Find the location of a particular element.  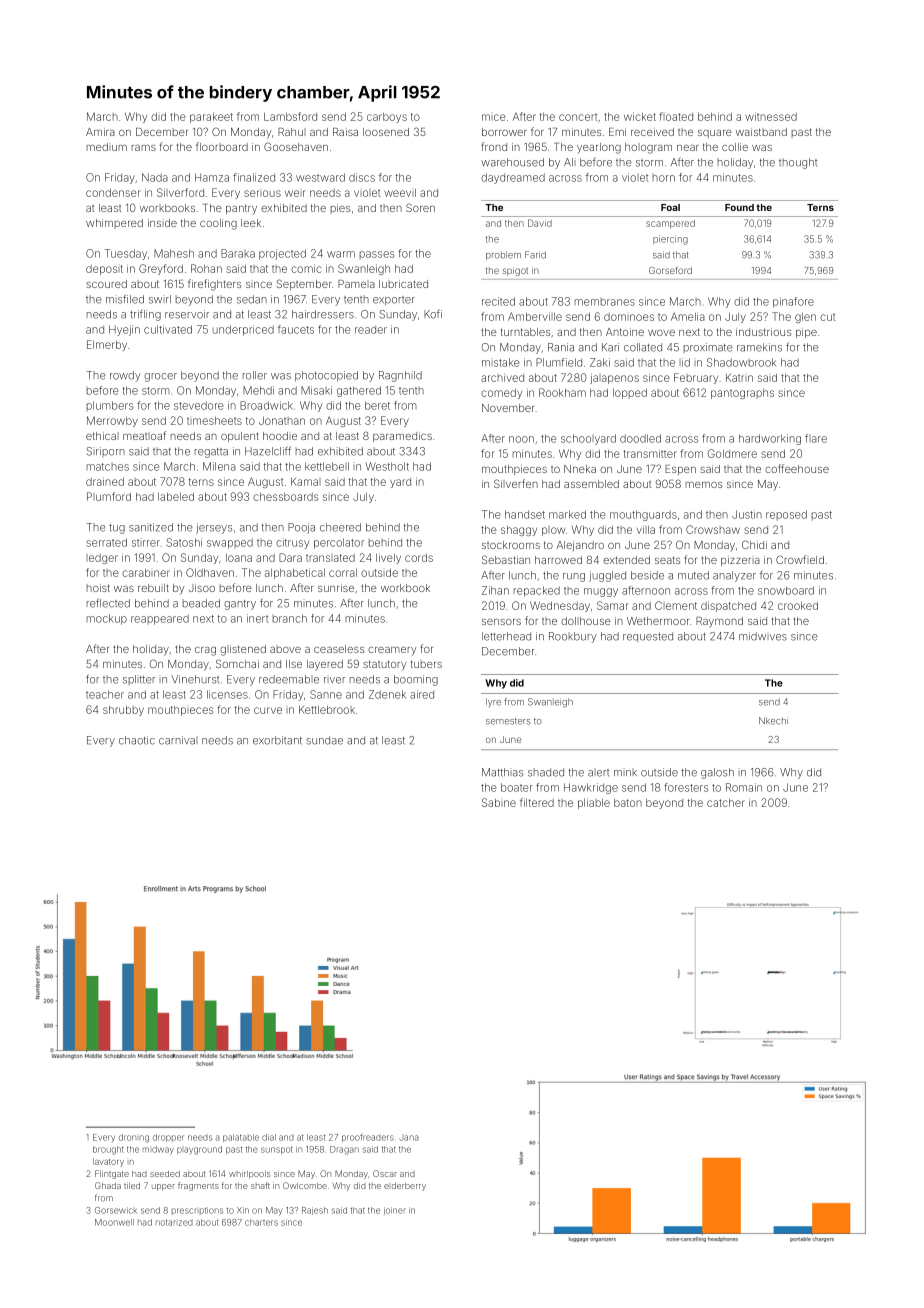

Clement is located at coordinates (676, 605).
